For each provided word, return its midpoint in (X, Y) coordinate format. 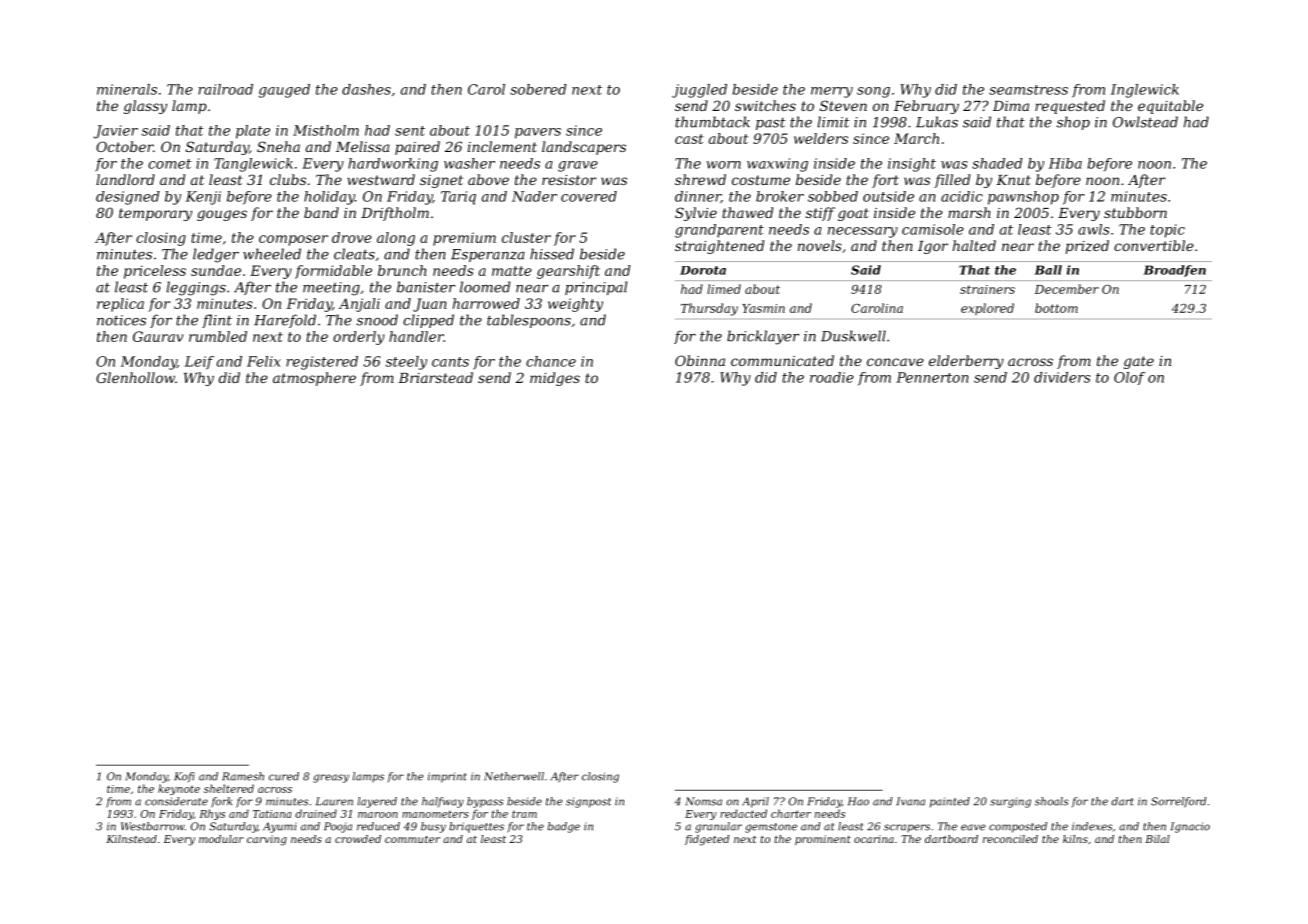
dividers (1062, 377)
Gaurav (158, 336)
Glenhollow (135, 377)
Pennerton (932, 377)
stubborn (1135, 212)
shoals (1051, 801)
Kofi (184, 777)
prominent (823, 840)
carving (267, 840)
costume (761, 180)
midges (555, 379)
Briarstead (435, 377)
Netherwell (514, 776)
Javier (115, 132)
